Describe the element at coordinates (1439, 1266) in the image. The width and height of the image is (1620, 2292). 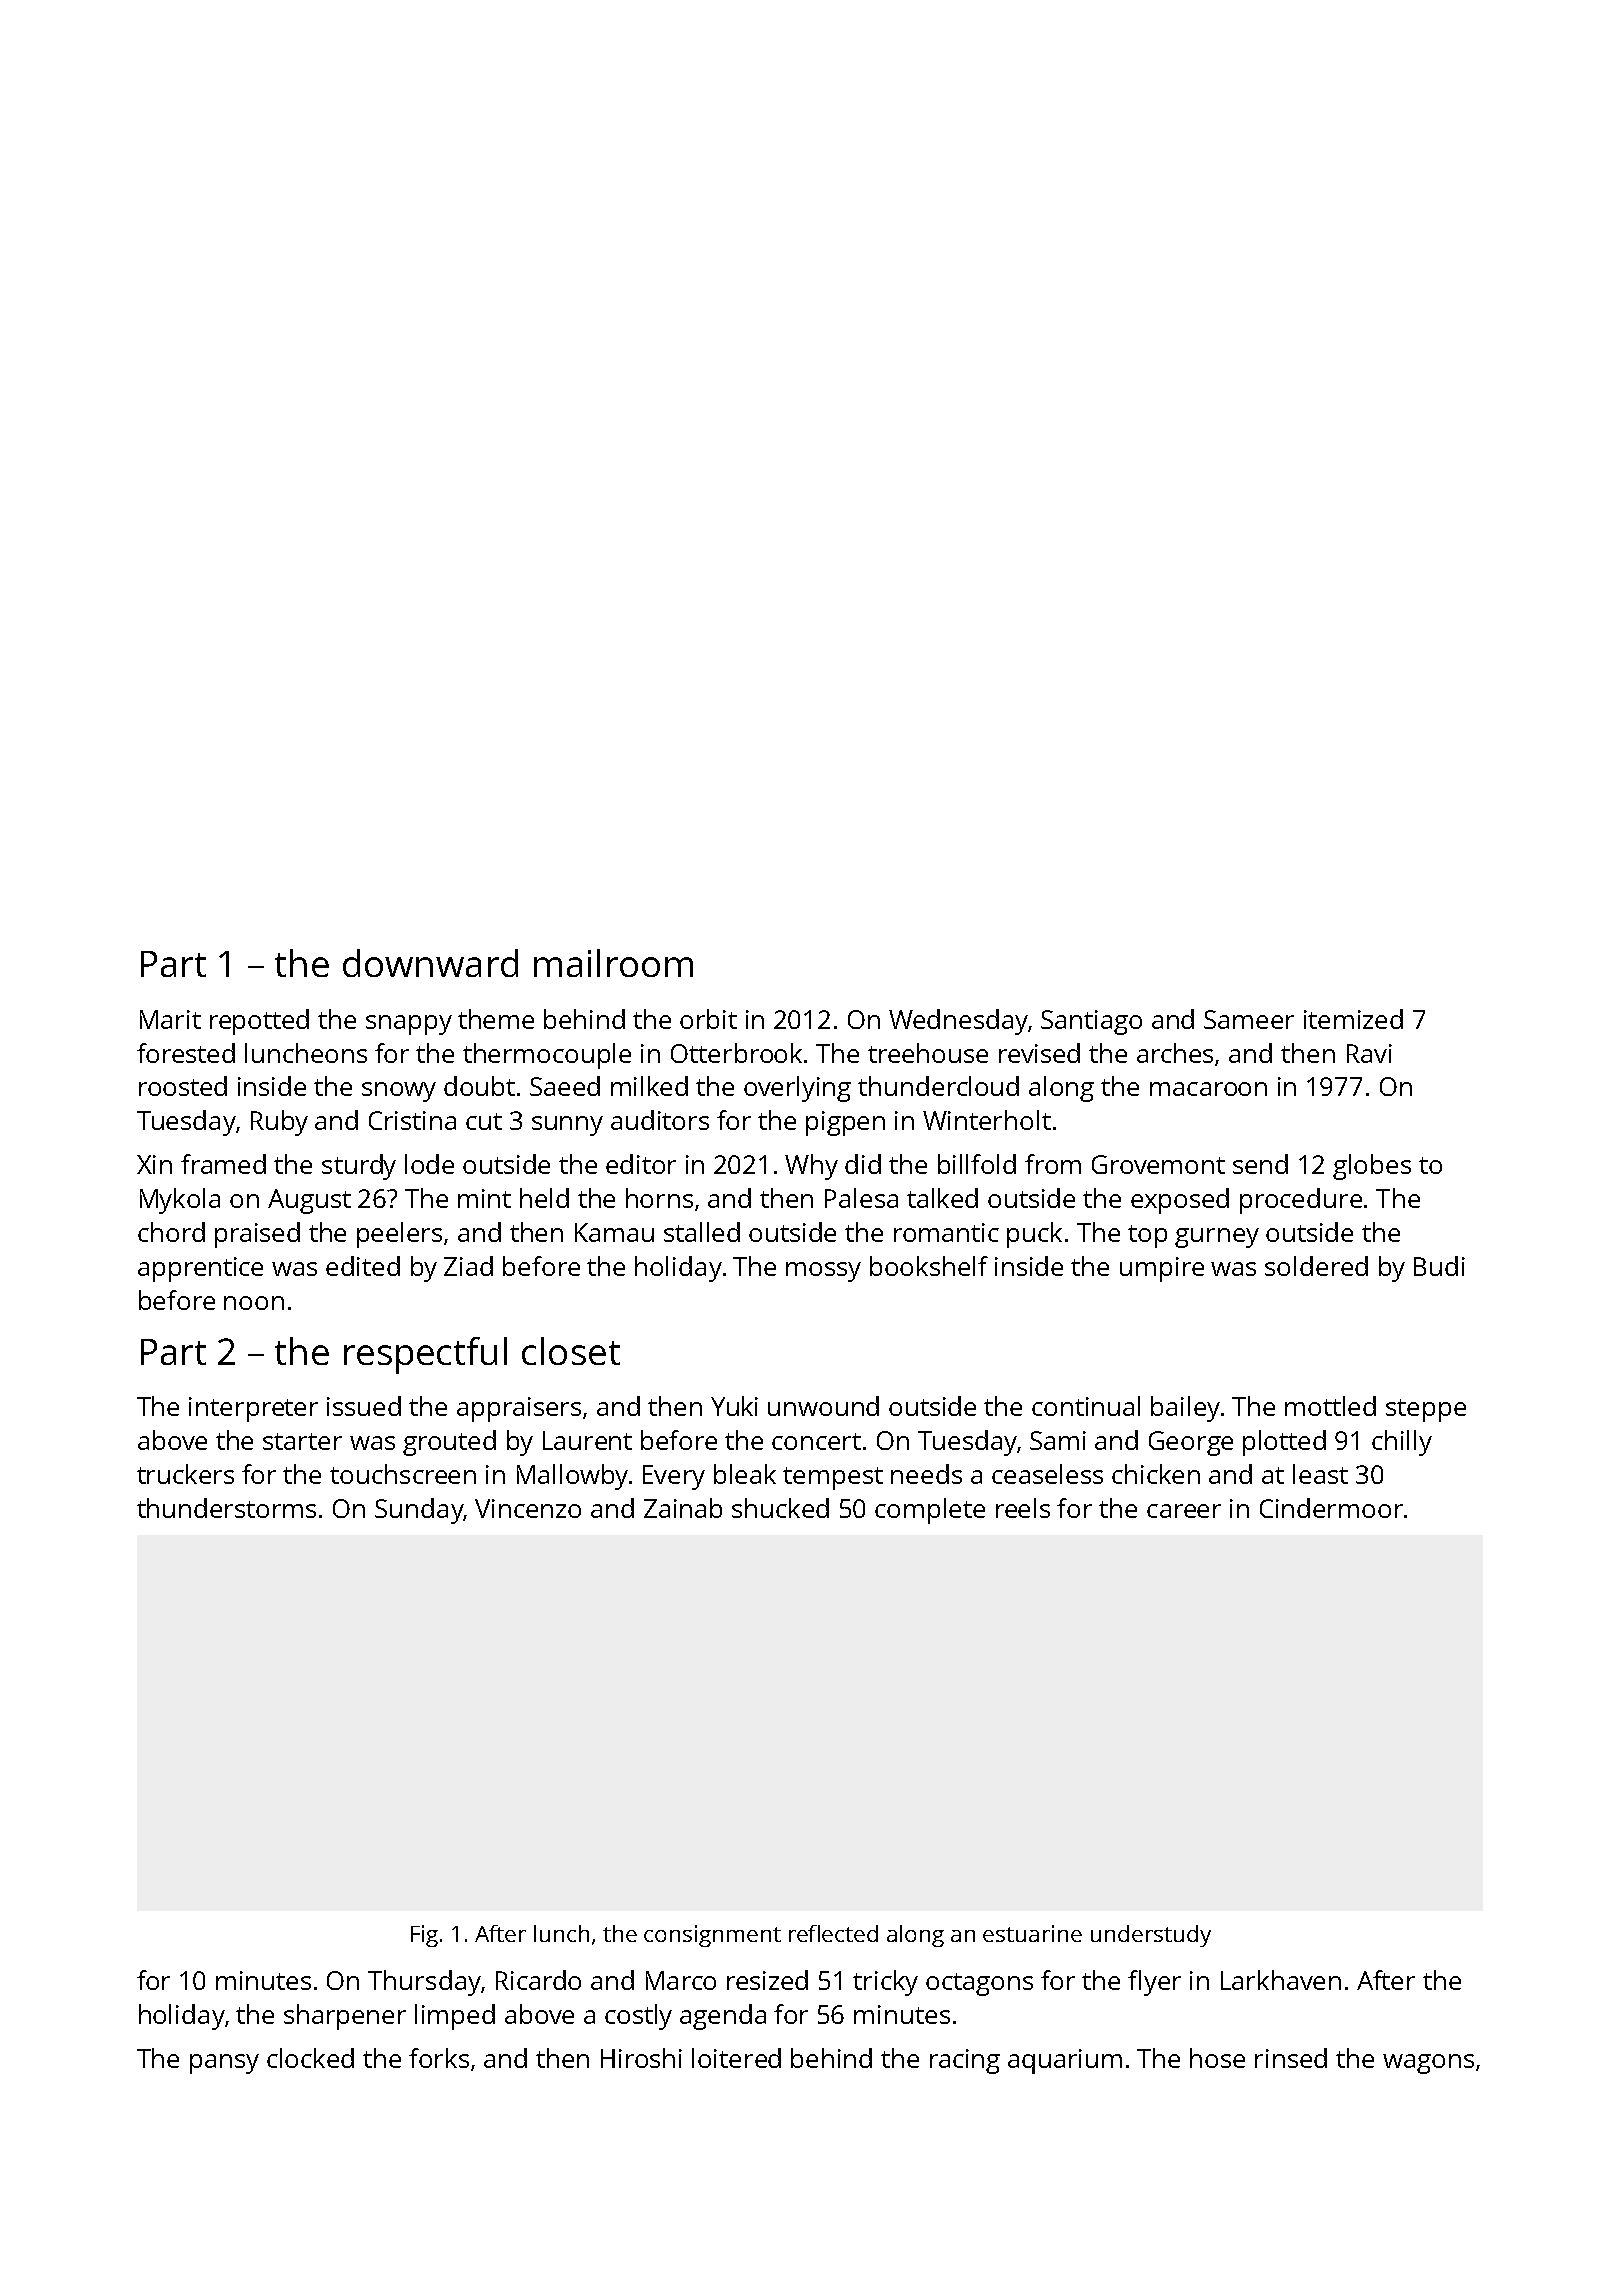
I see `Budi` at that location.
